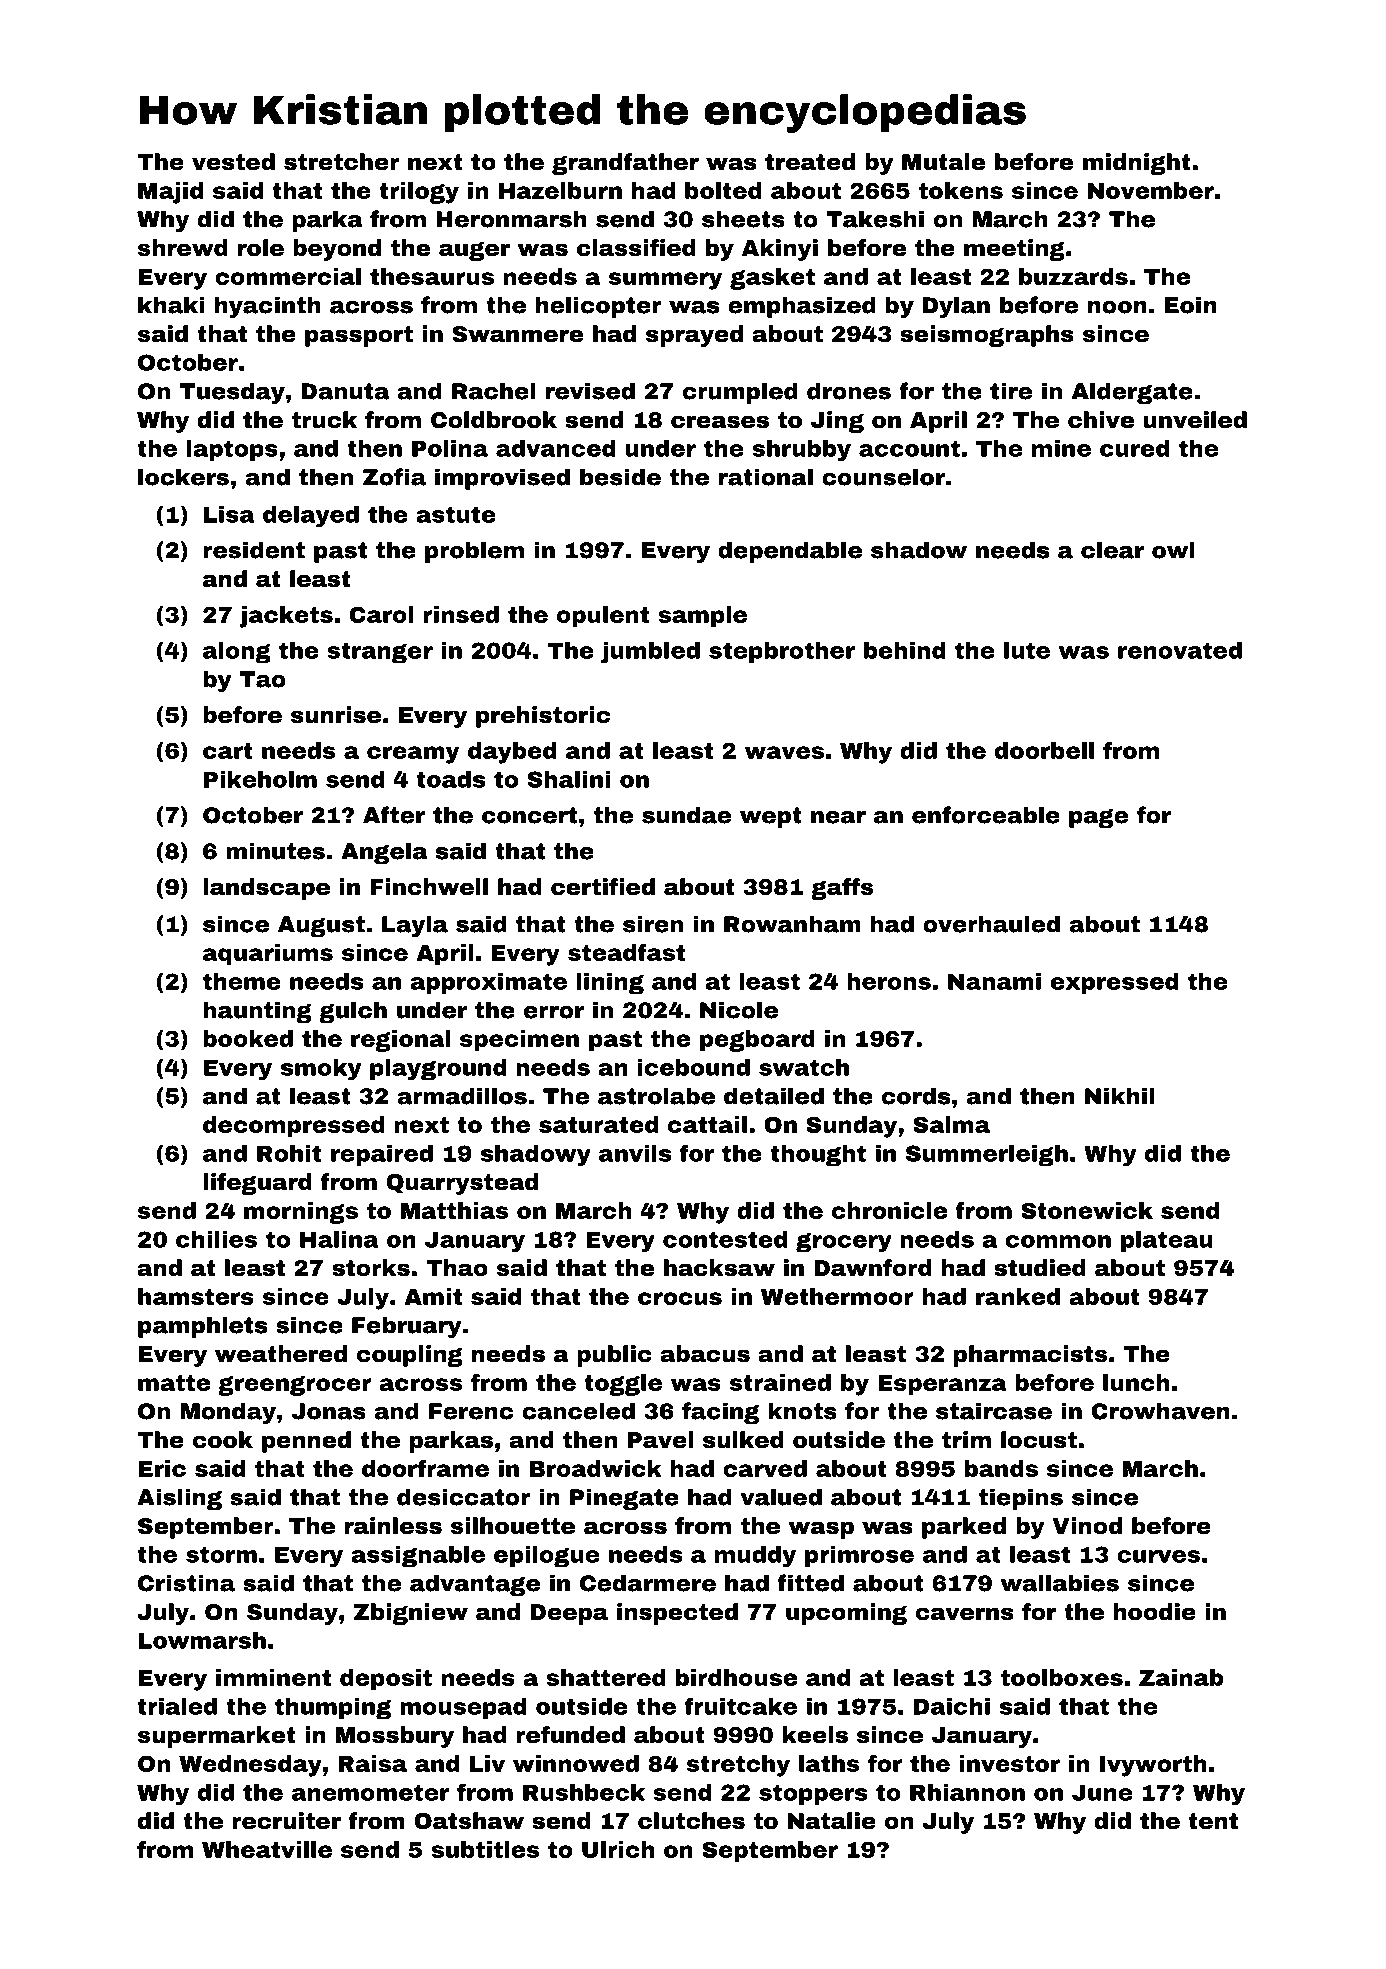 The height and width of the screenshot is (1969, 1386). Describe the element at coordinates (606, 1677) in the screenshot. I see `shattered` at that location.
